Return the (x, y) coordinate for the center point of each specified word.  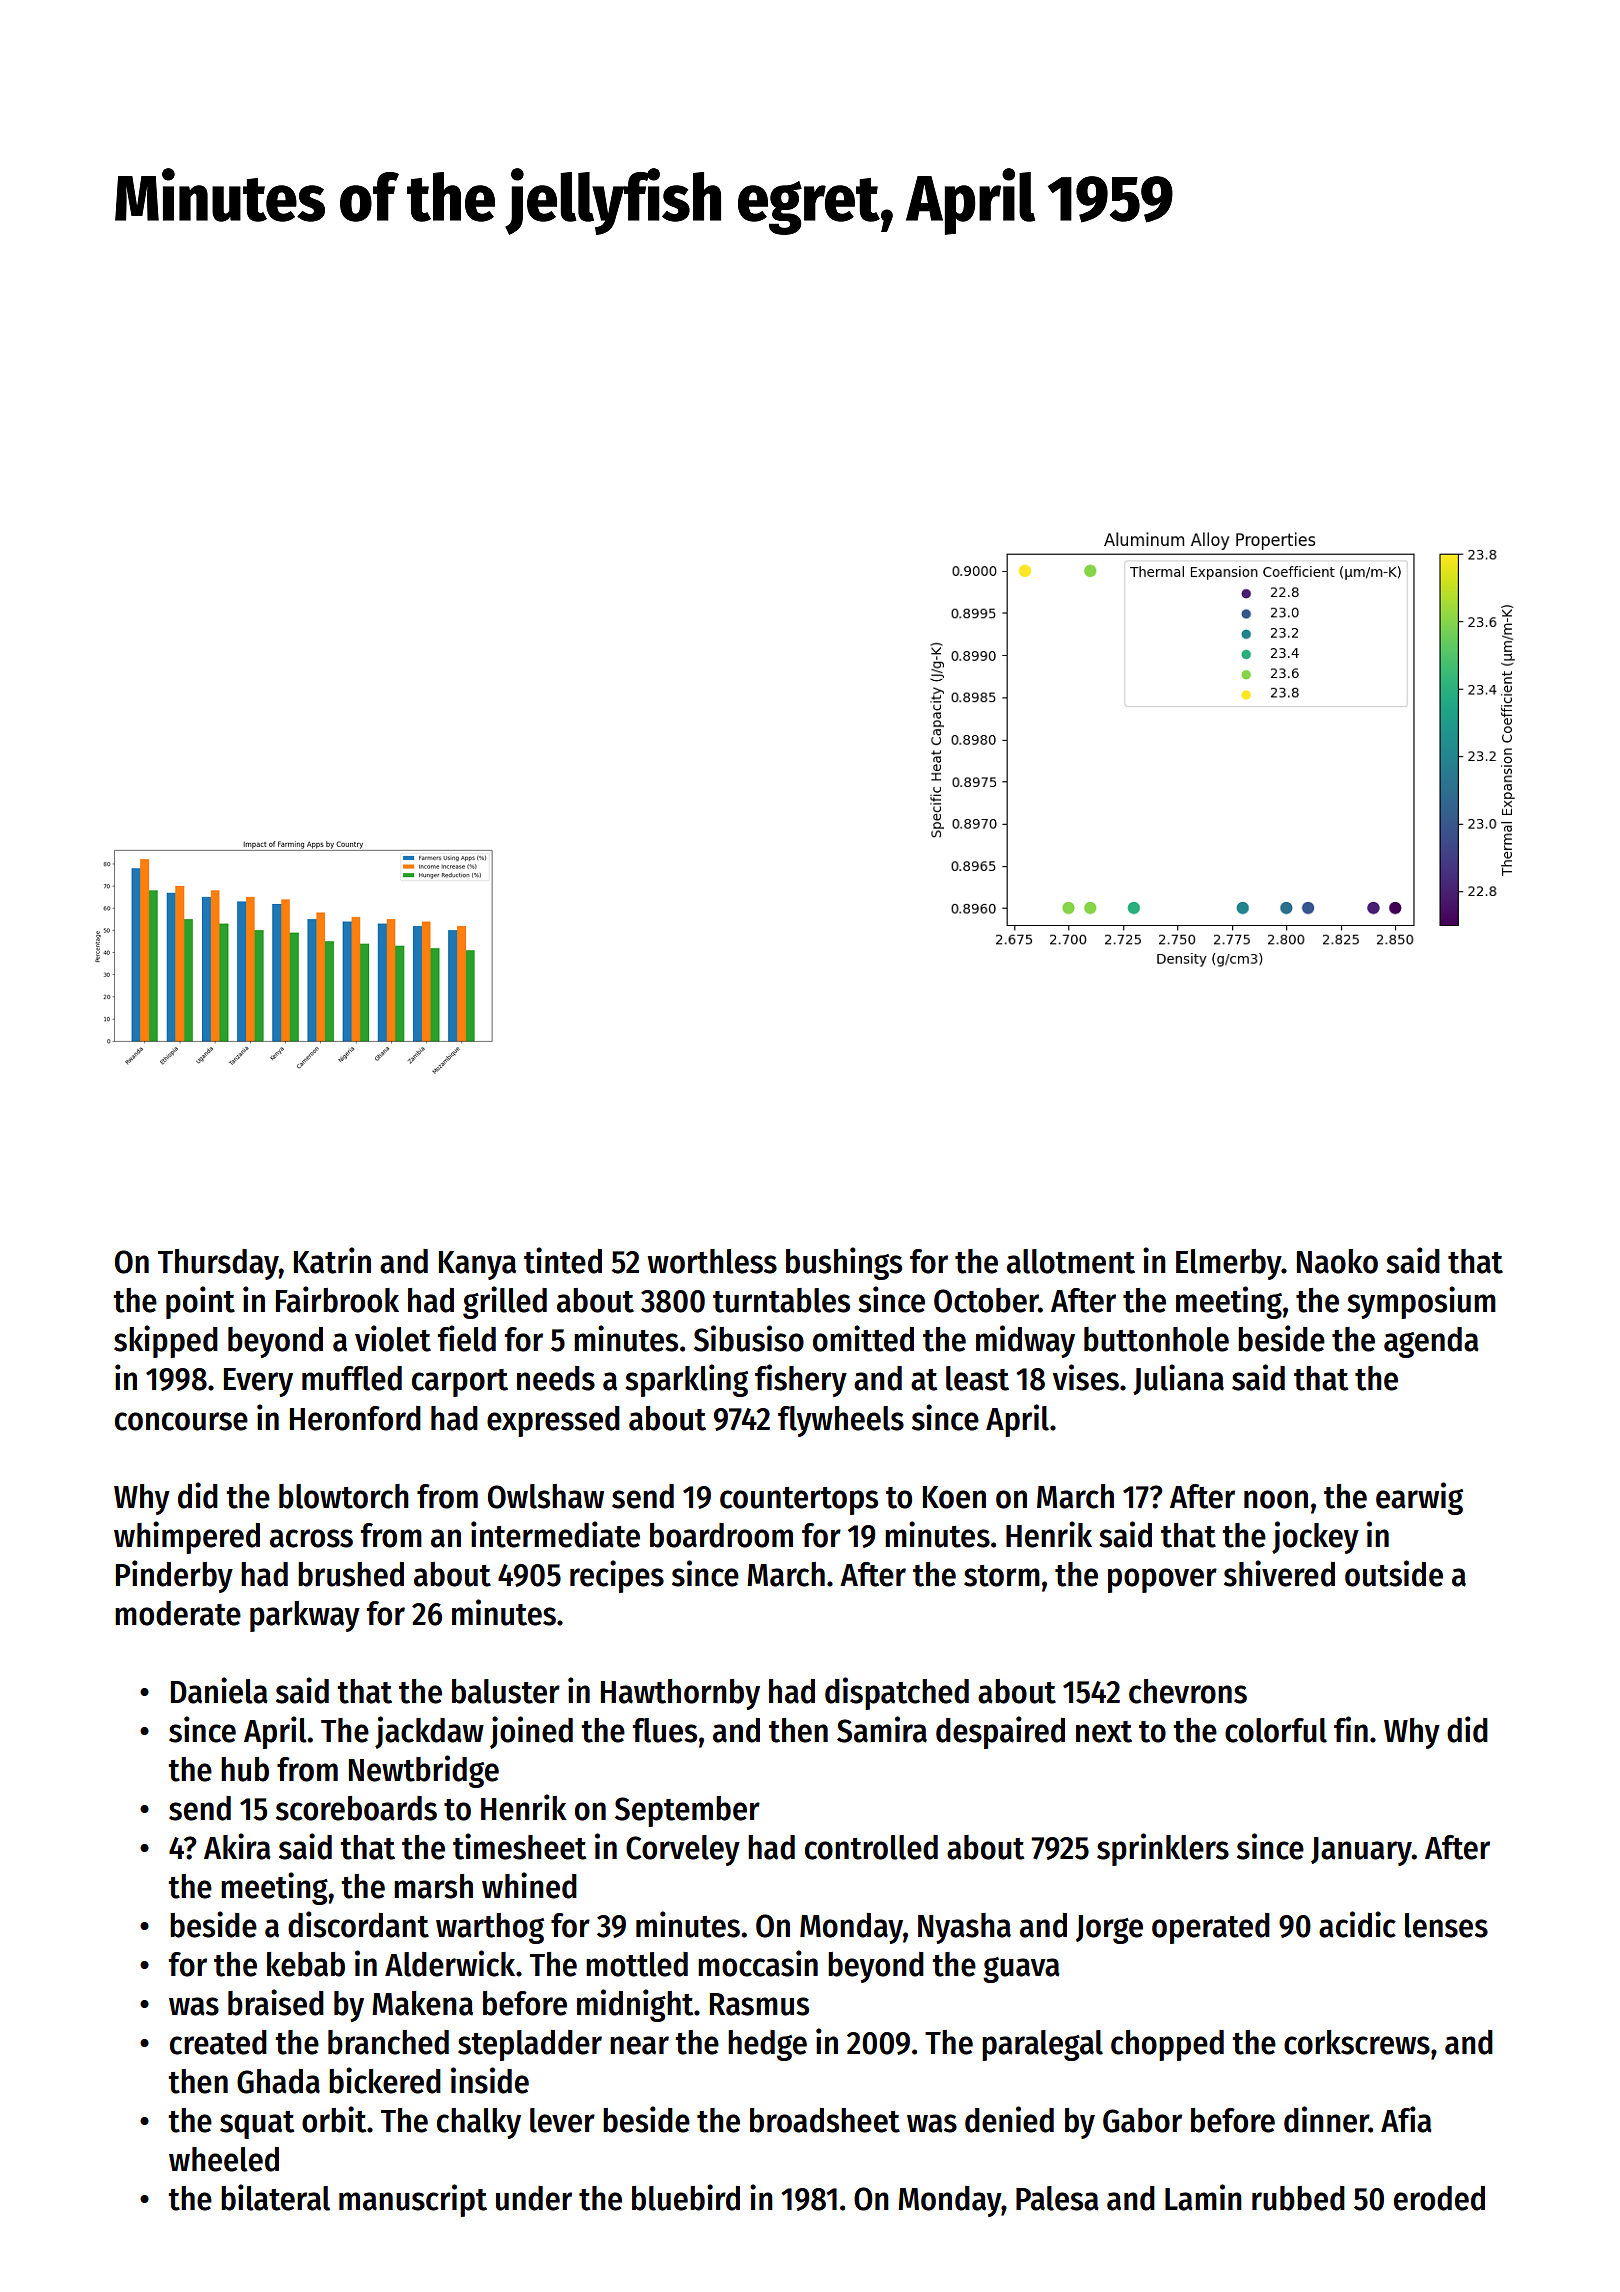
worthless (712, 1261)
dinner (1326, 2119)
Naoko (1337, 1261)
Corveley (683, 1850)
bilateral (275, 2197)
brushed (351, 1574)
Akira (237, 1846)
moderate (178, 1613)
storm (1002, 1576)
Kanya (477, 1265)
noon (1276, 1499)
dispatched (897, 1693)
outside (1394, 1573)
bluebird (686, 2197)
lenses (1446, 1925)
